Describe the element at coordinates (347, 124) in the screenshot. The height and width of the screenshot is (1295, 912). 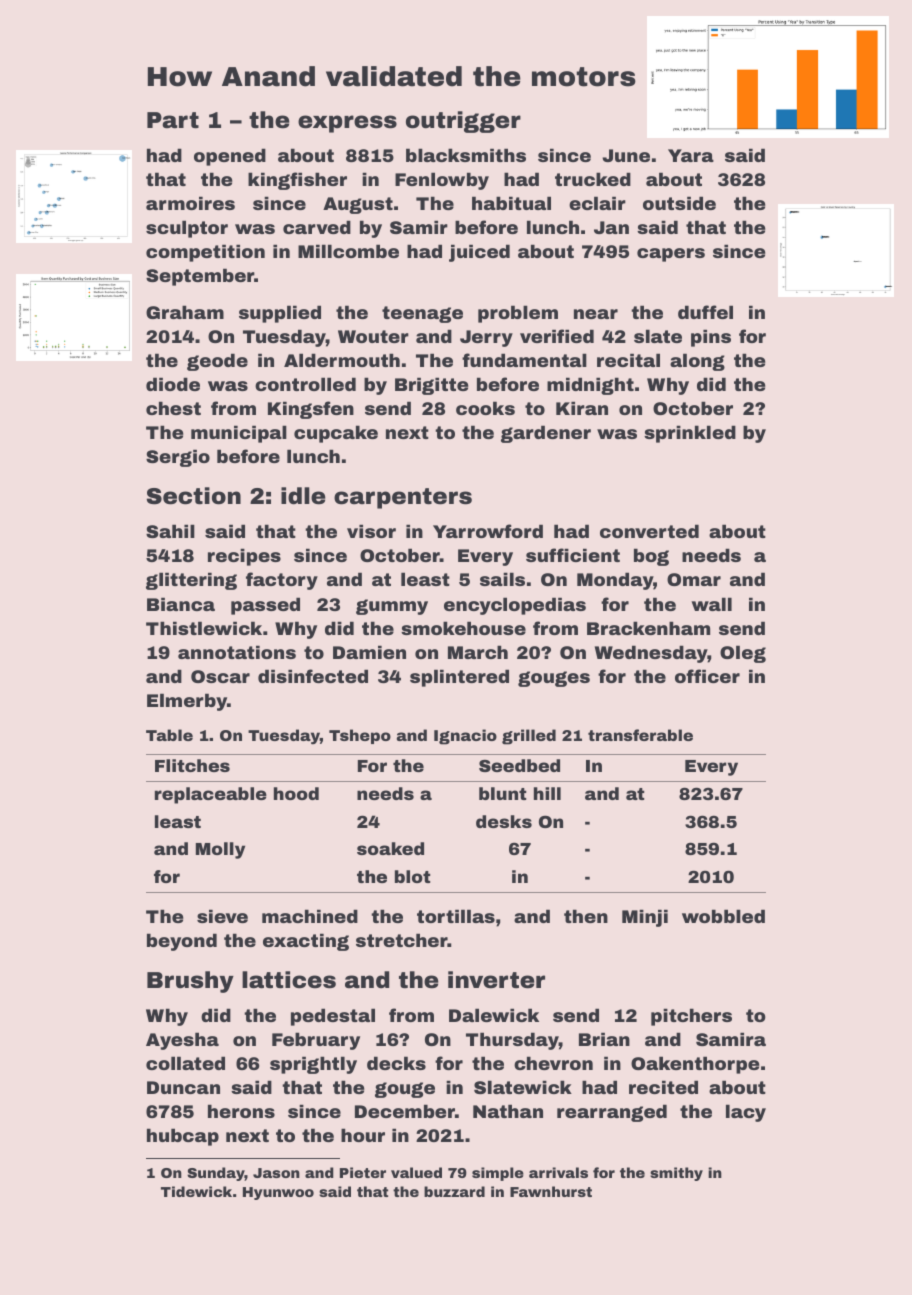
I see `express` at that location.
